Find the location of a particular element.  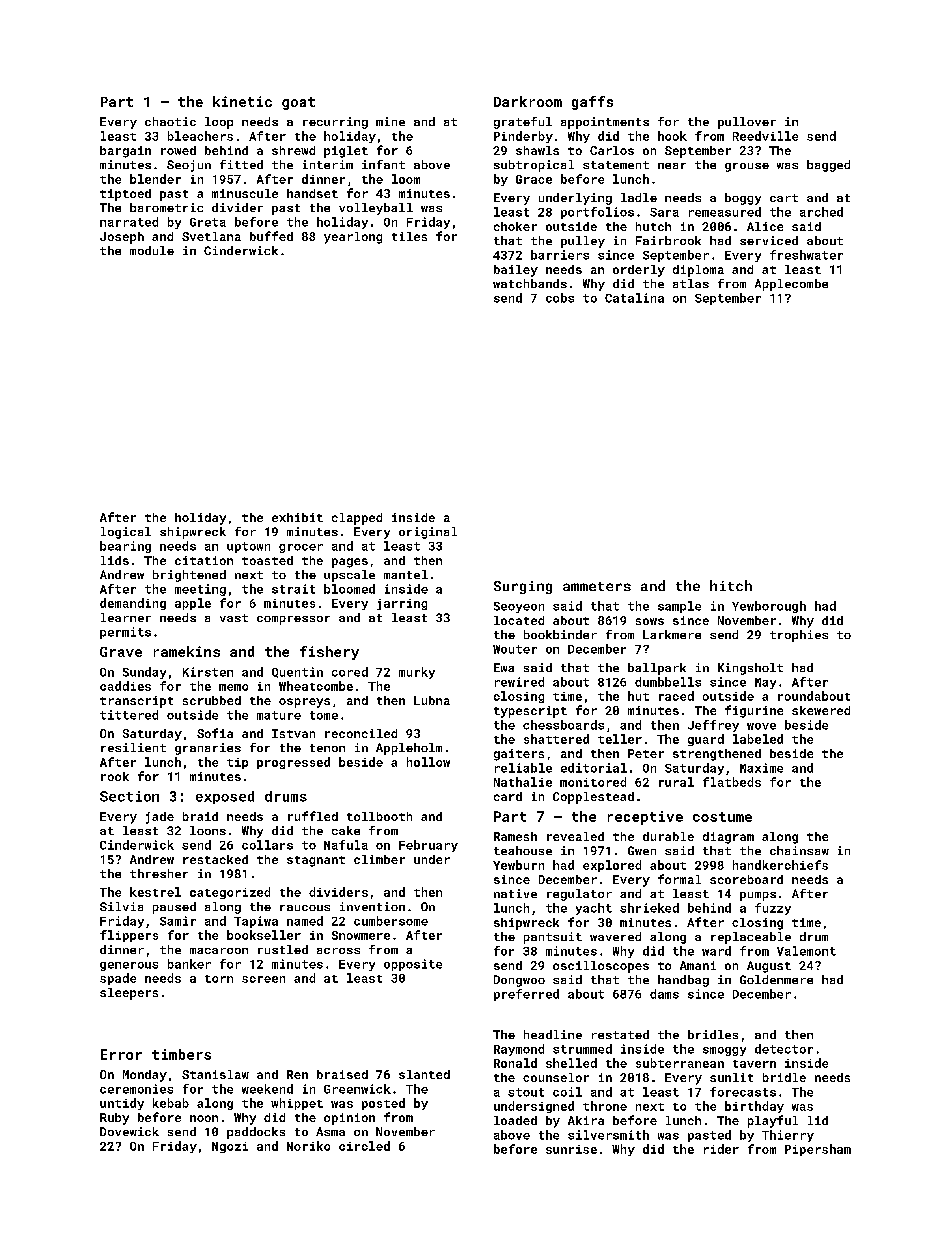

pullover is located at coordinates (747, 123).
